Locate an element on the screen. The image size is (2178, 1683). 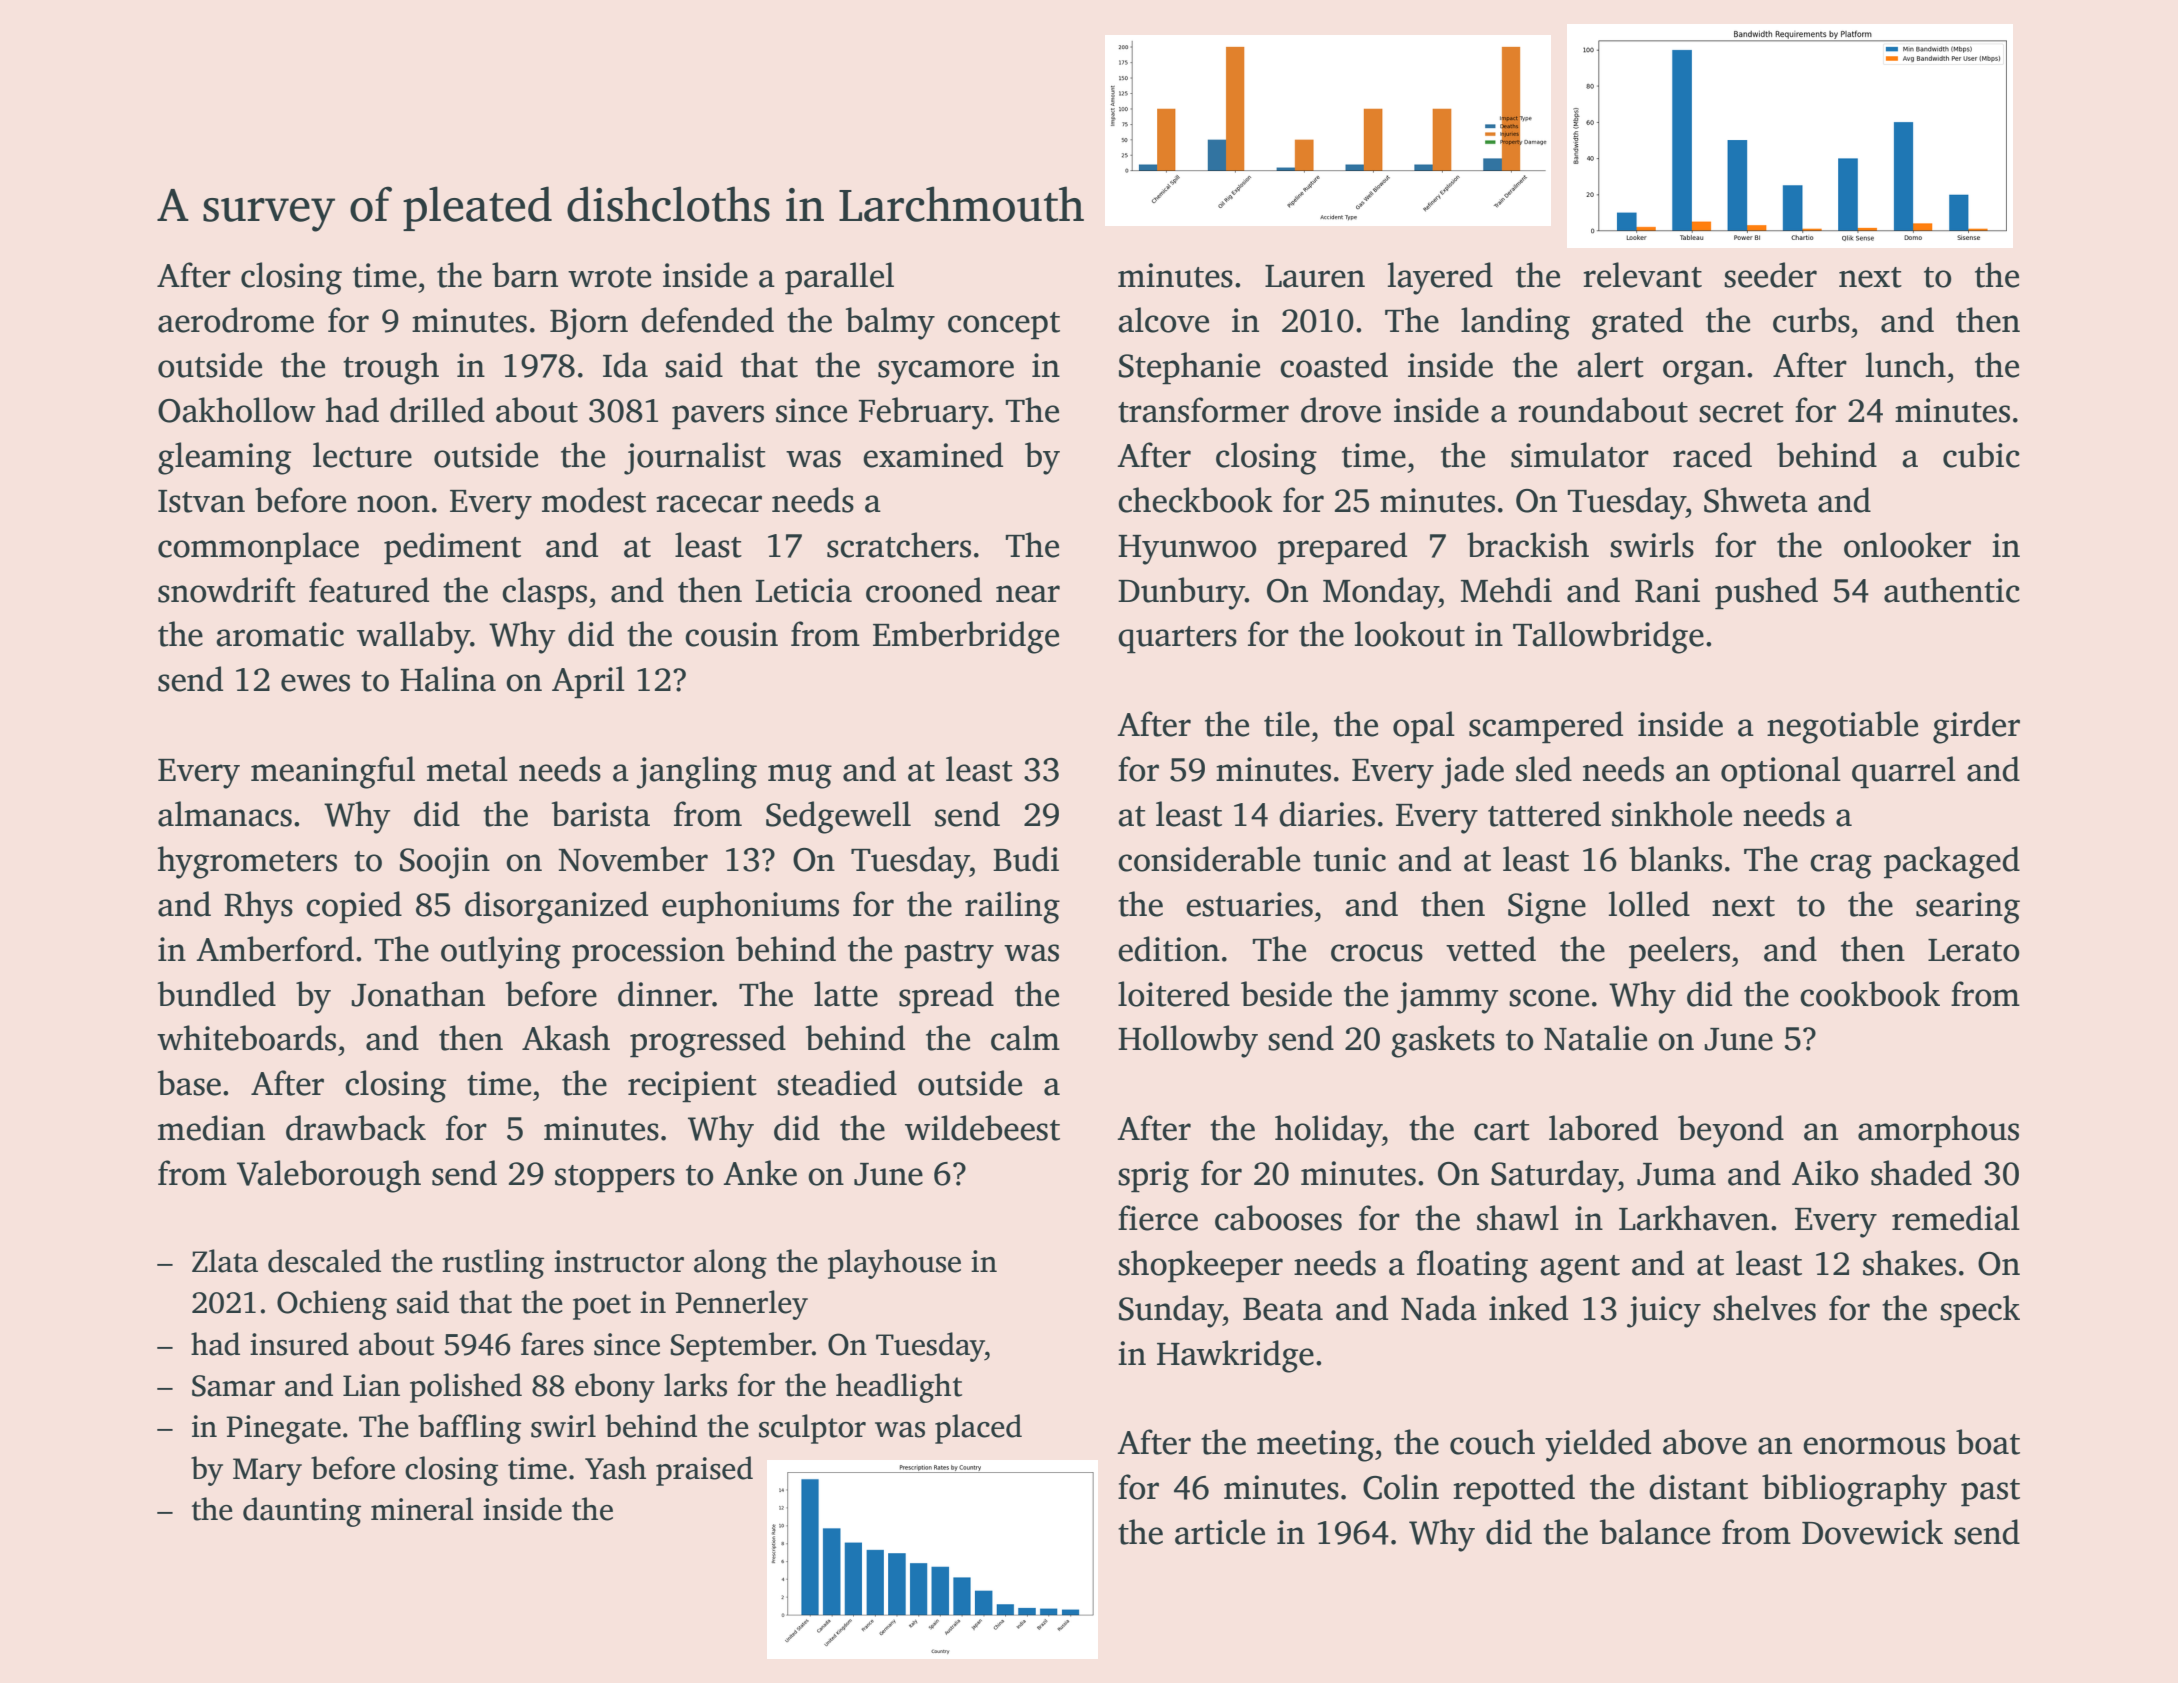
relevant is located at coordinates (1642, 275).
